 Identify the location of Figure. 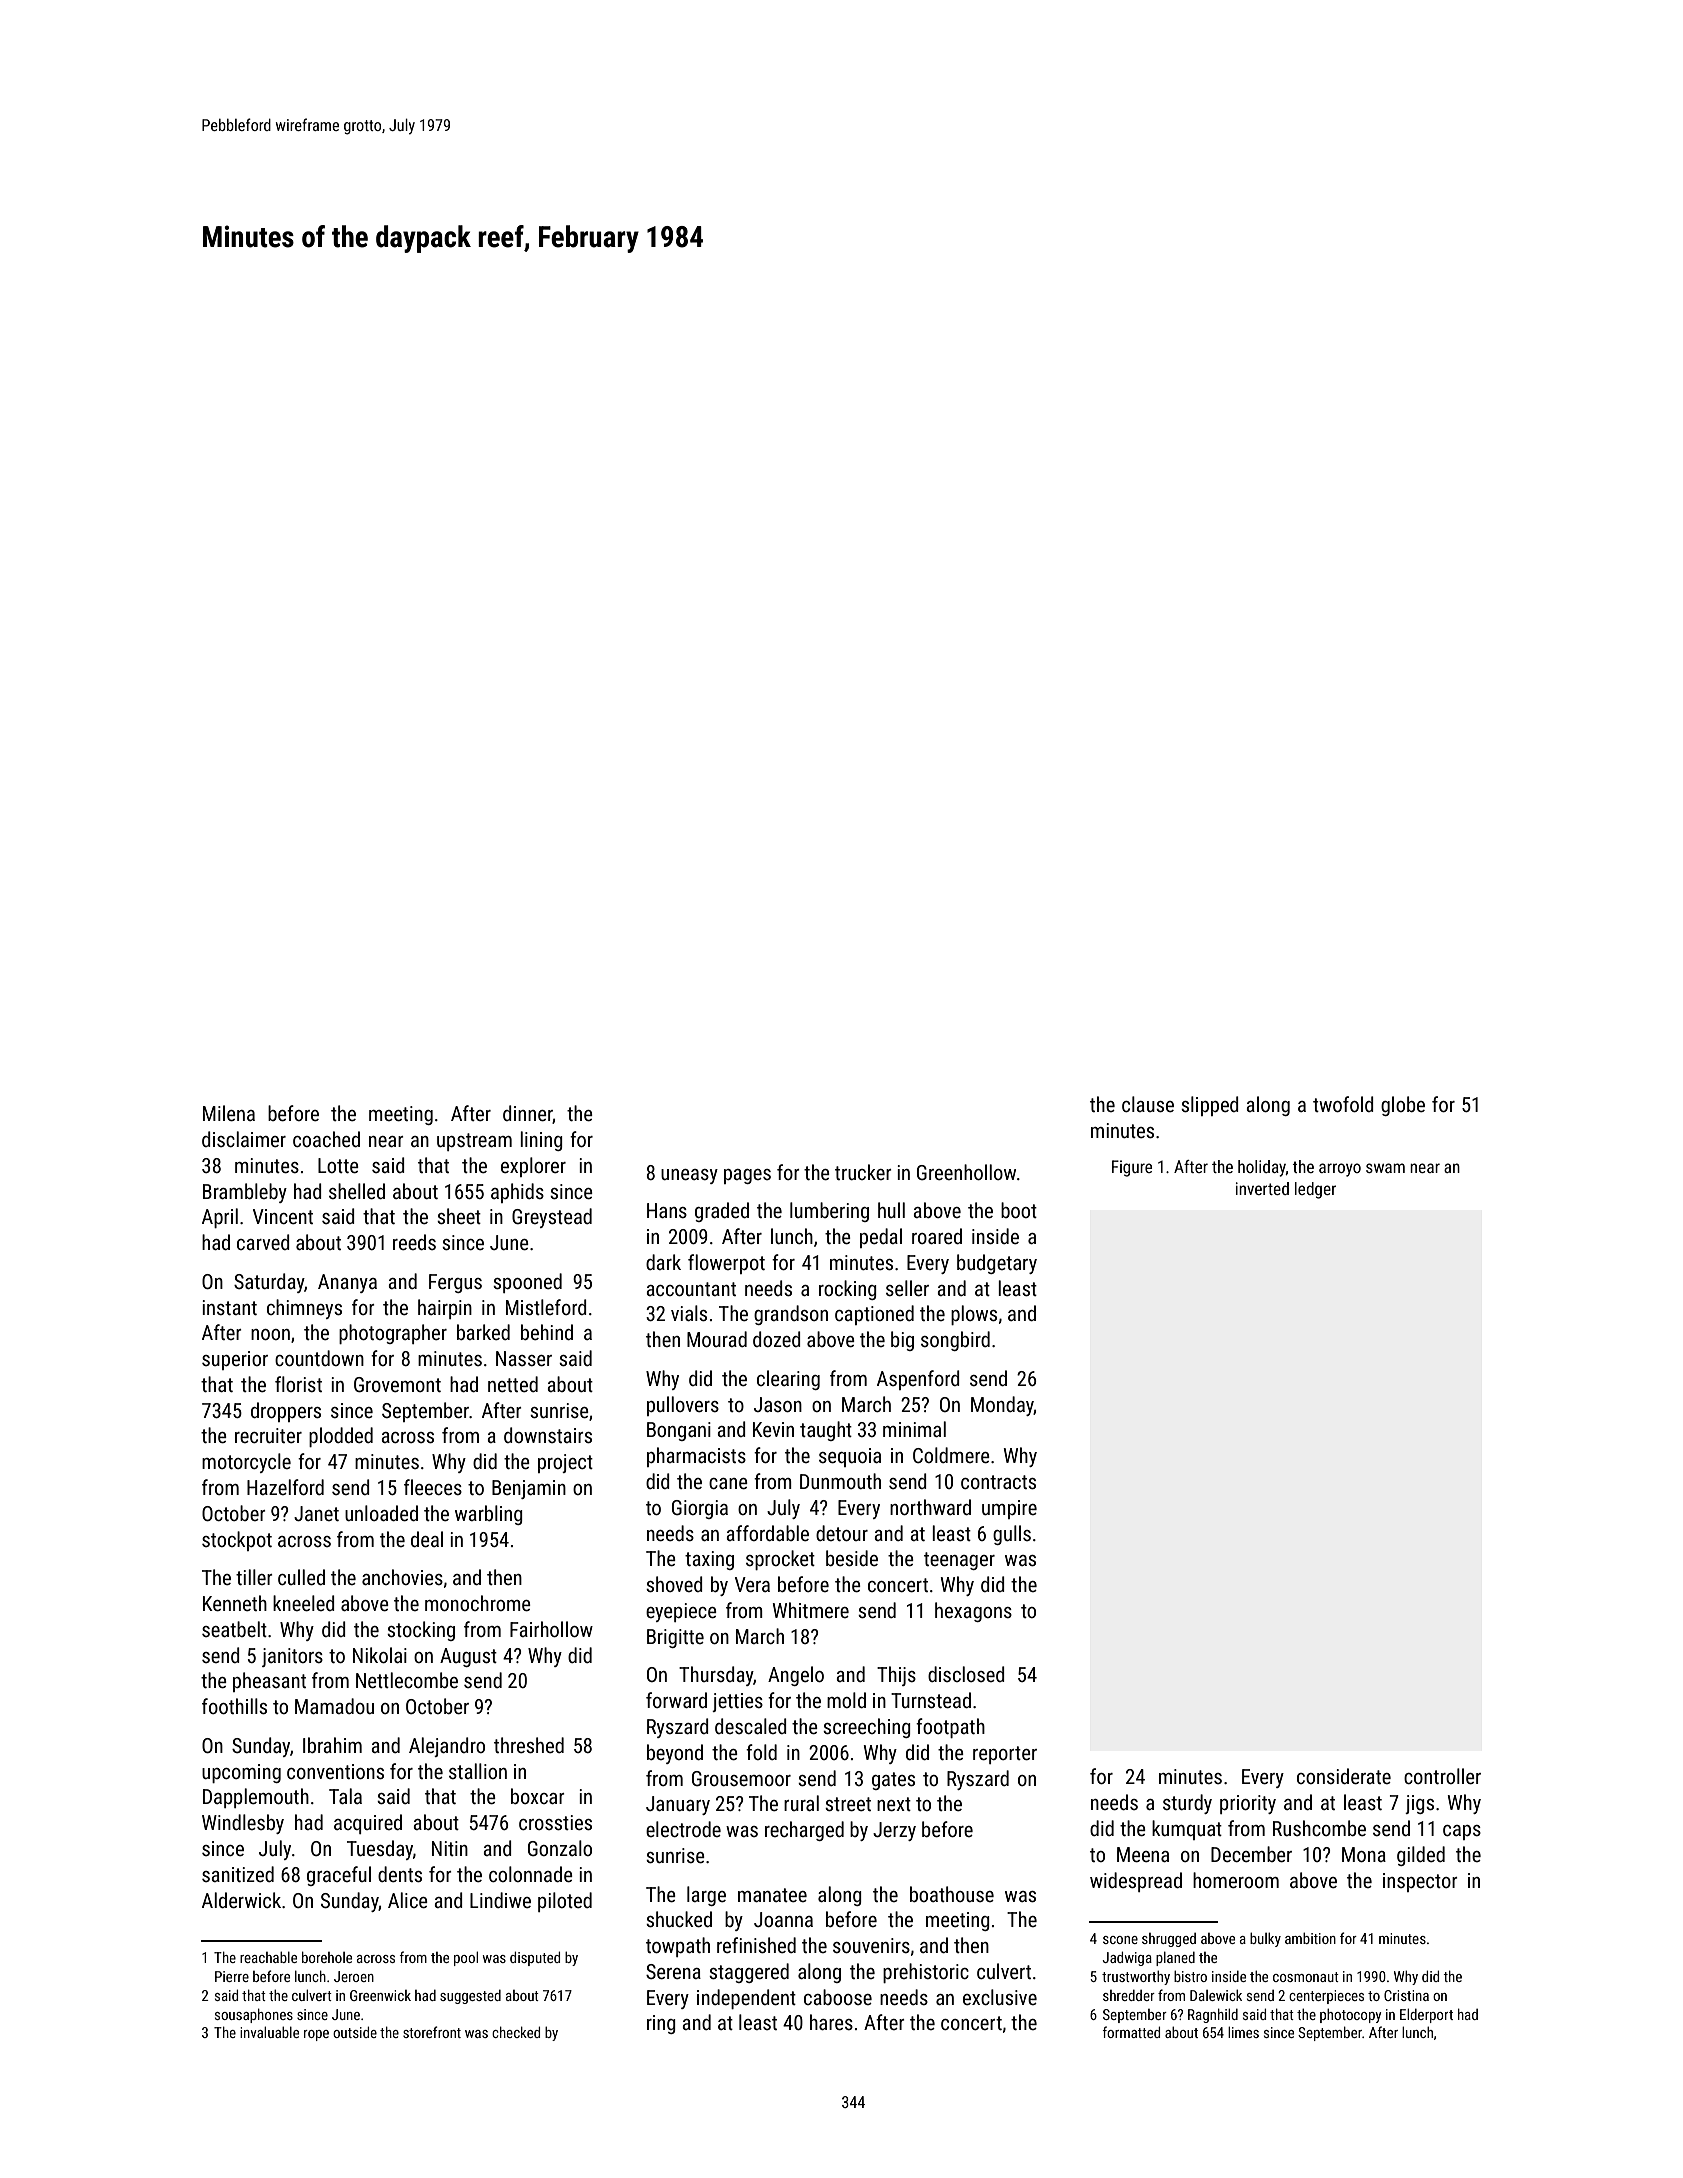
(1132, 1168).
